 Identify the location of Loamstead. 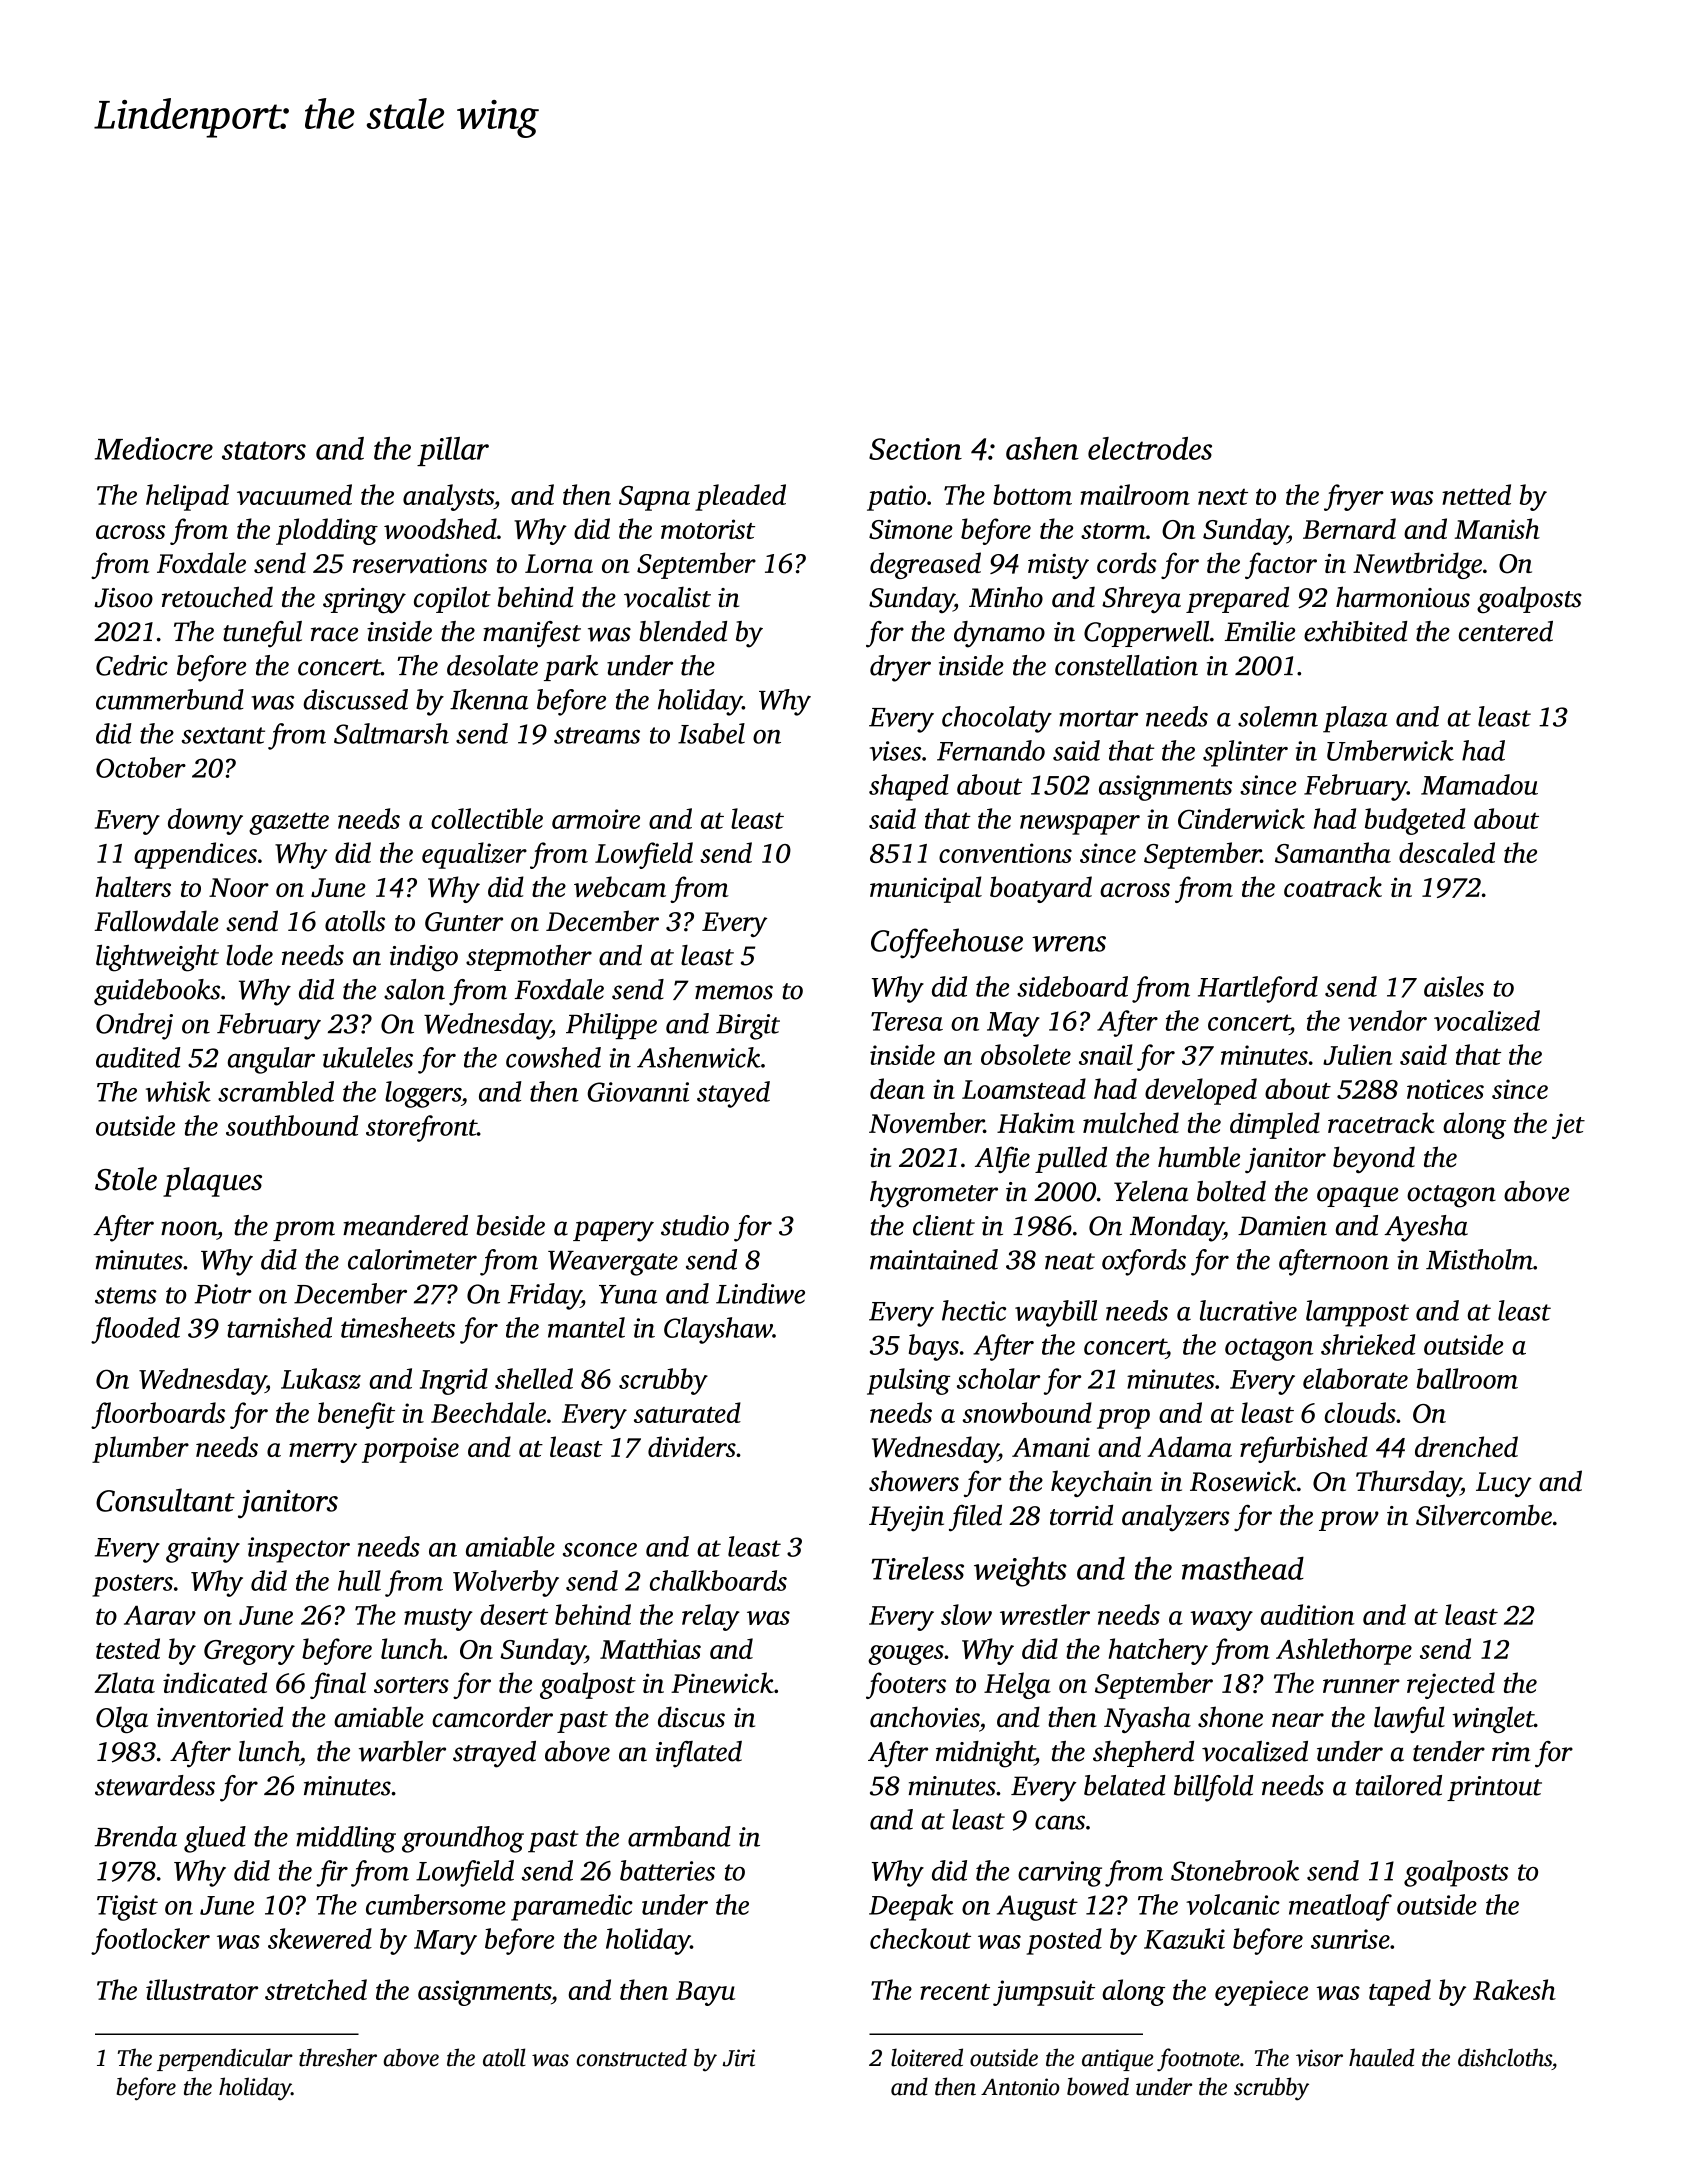
(1024, 1088).
